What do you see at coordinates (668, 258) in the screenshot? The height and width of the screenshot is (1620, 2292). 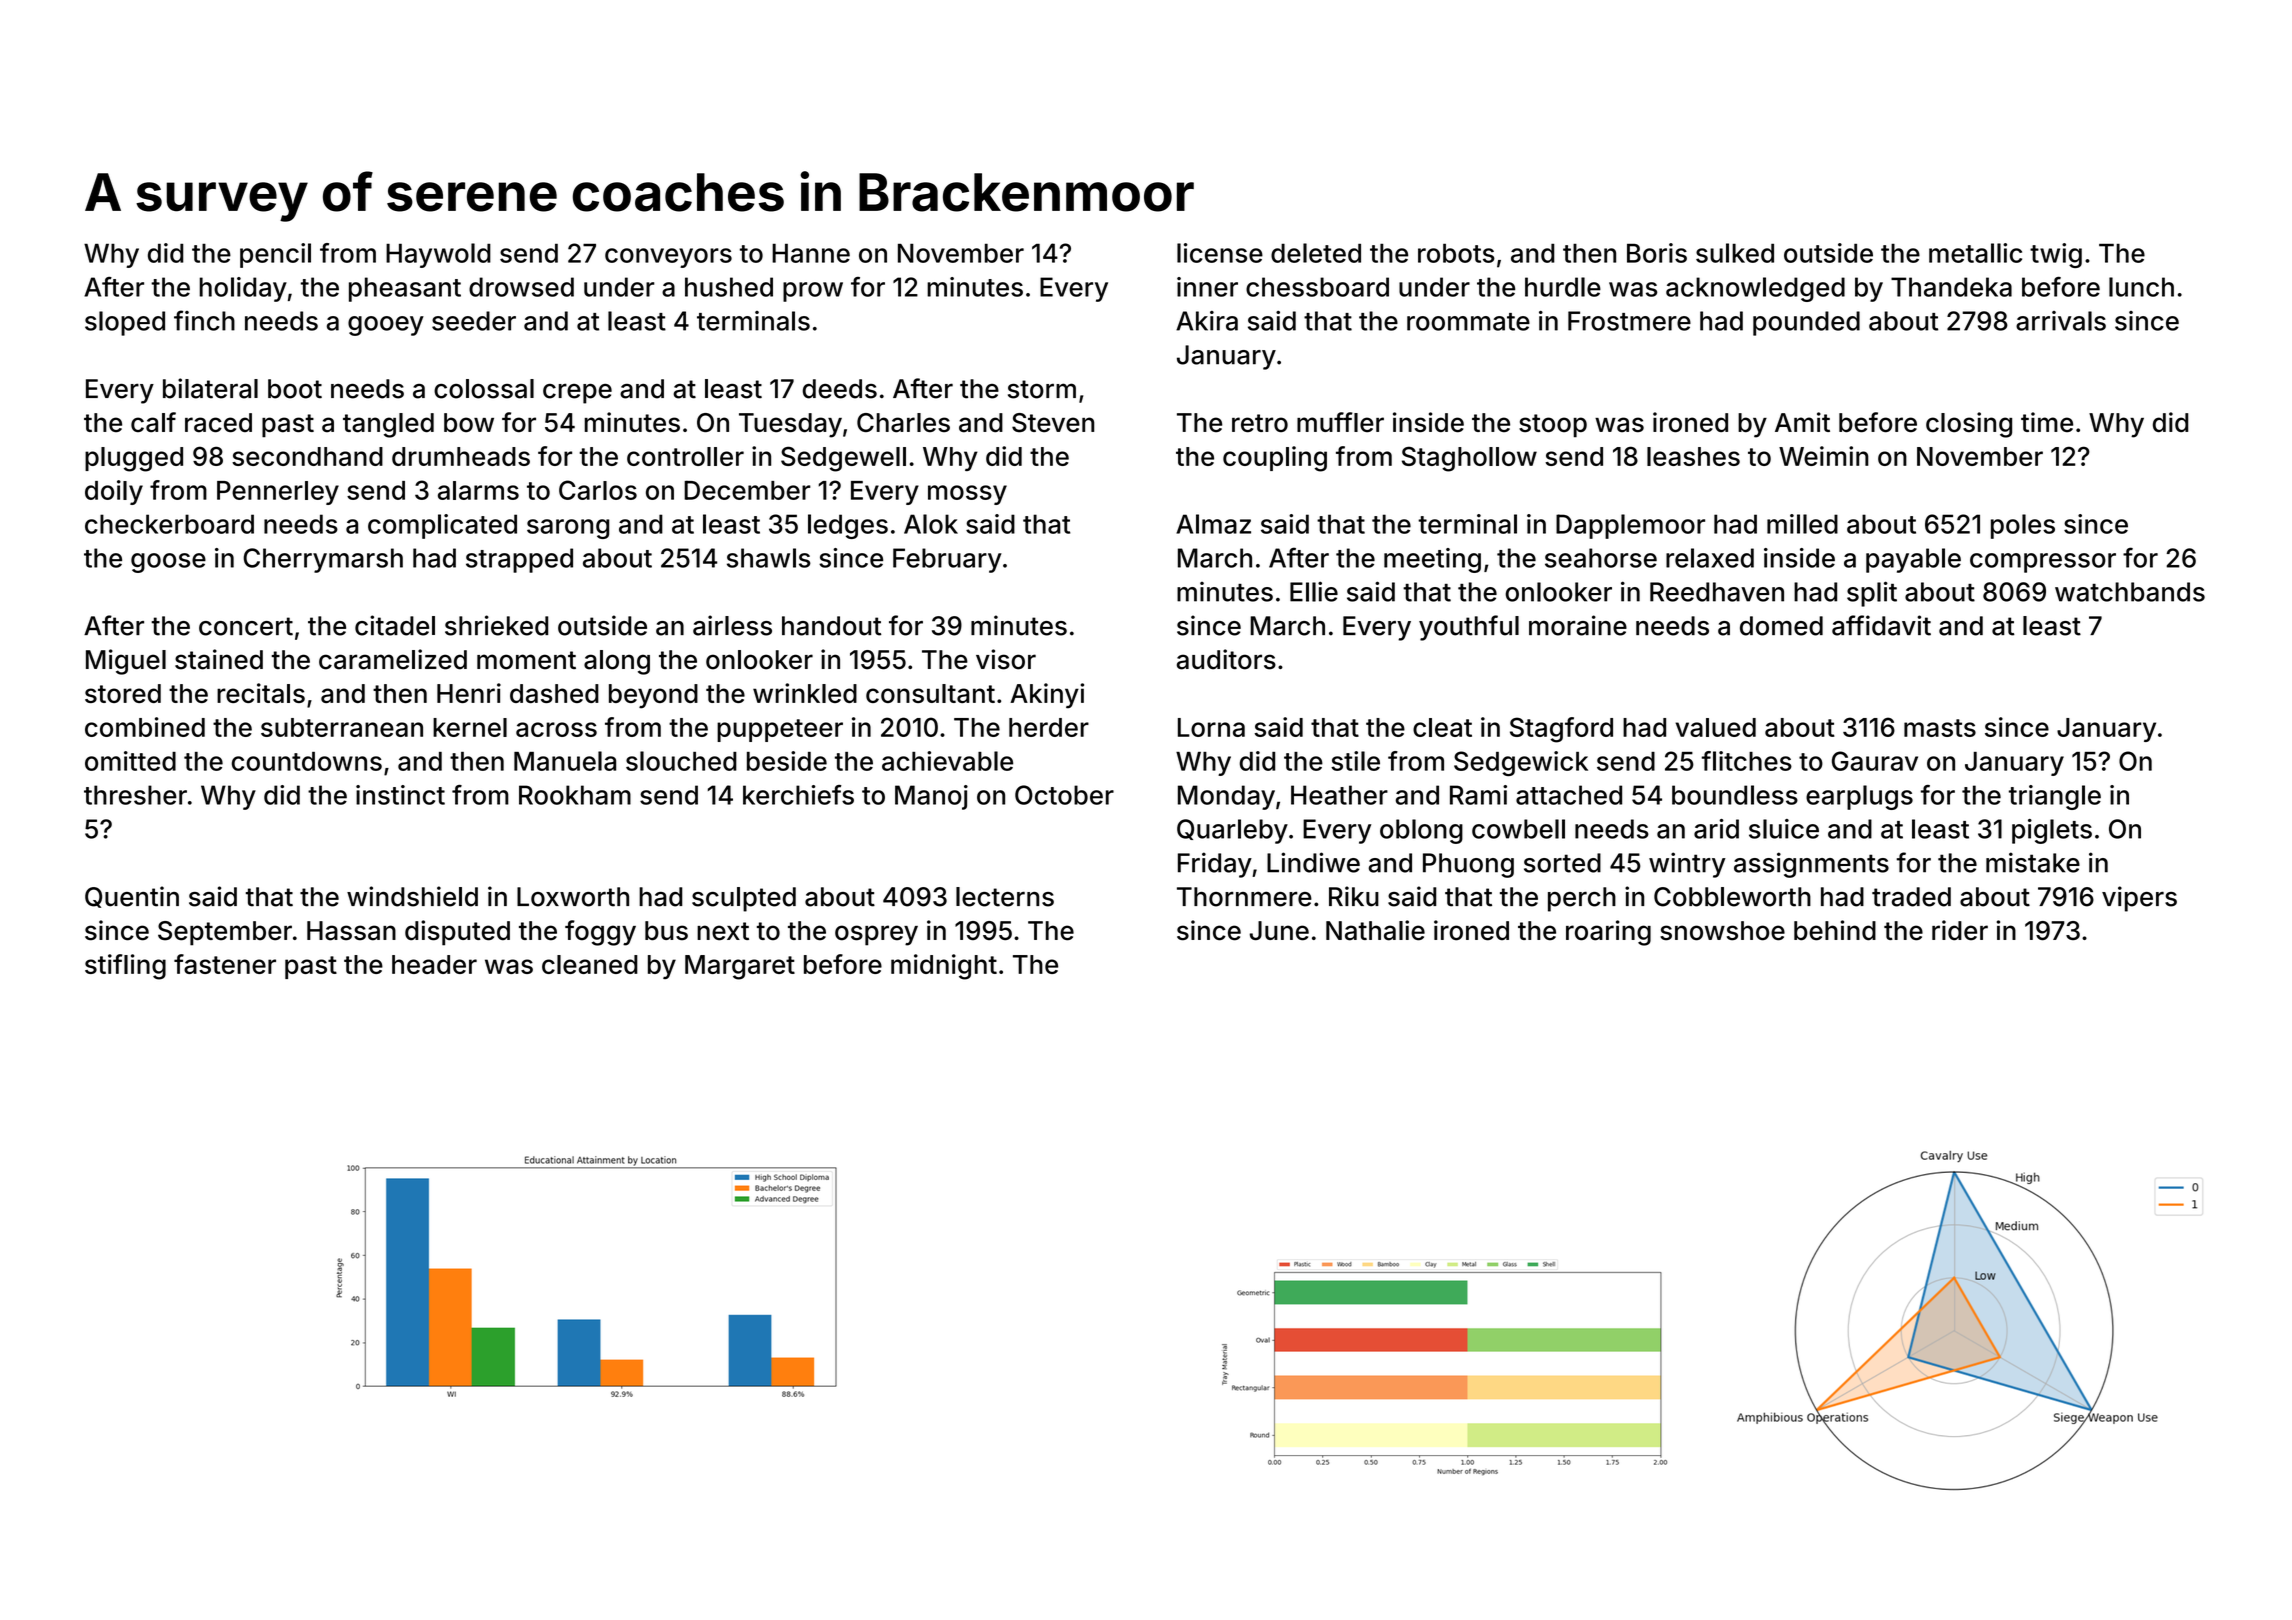 I see `conveyors` at bounding box center [668, 258].
